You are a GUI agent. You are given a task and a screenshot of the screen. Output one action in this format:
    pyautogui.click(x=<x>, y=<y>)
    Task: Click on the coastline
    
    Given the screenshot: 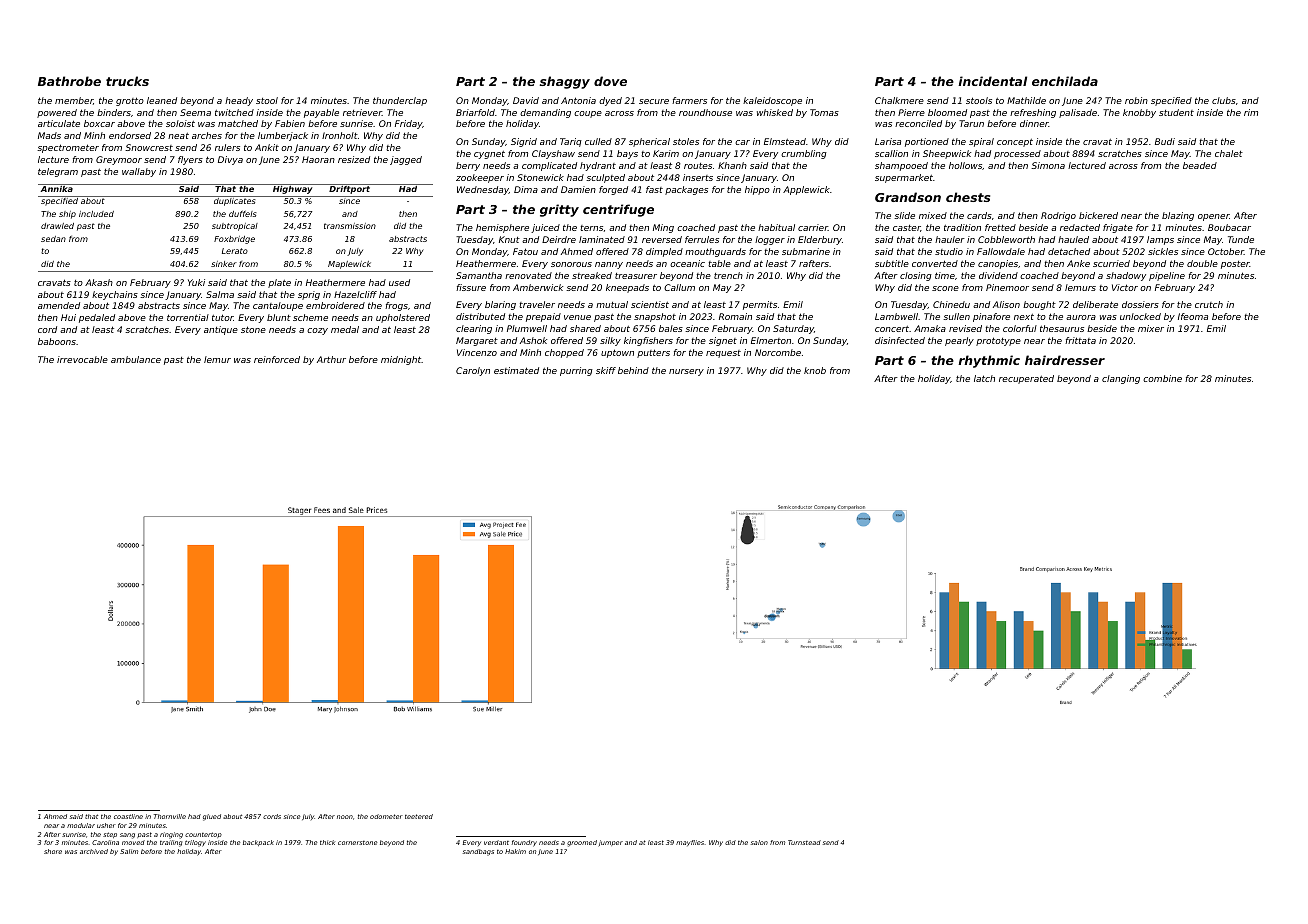 What is the action you would take?
    pyautogui.click(x=128, y=816)
